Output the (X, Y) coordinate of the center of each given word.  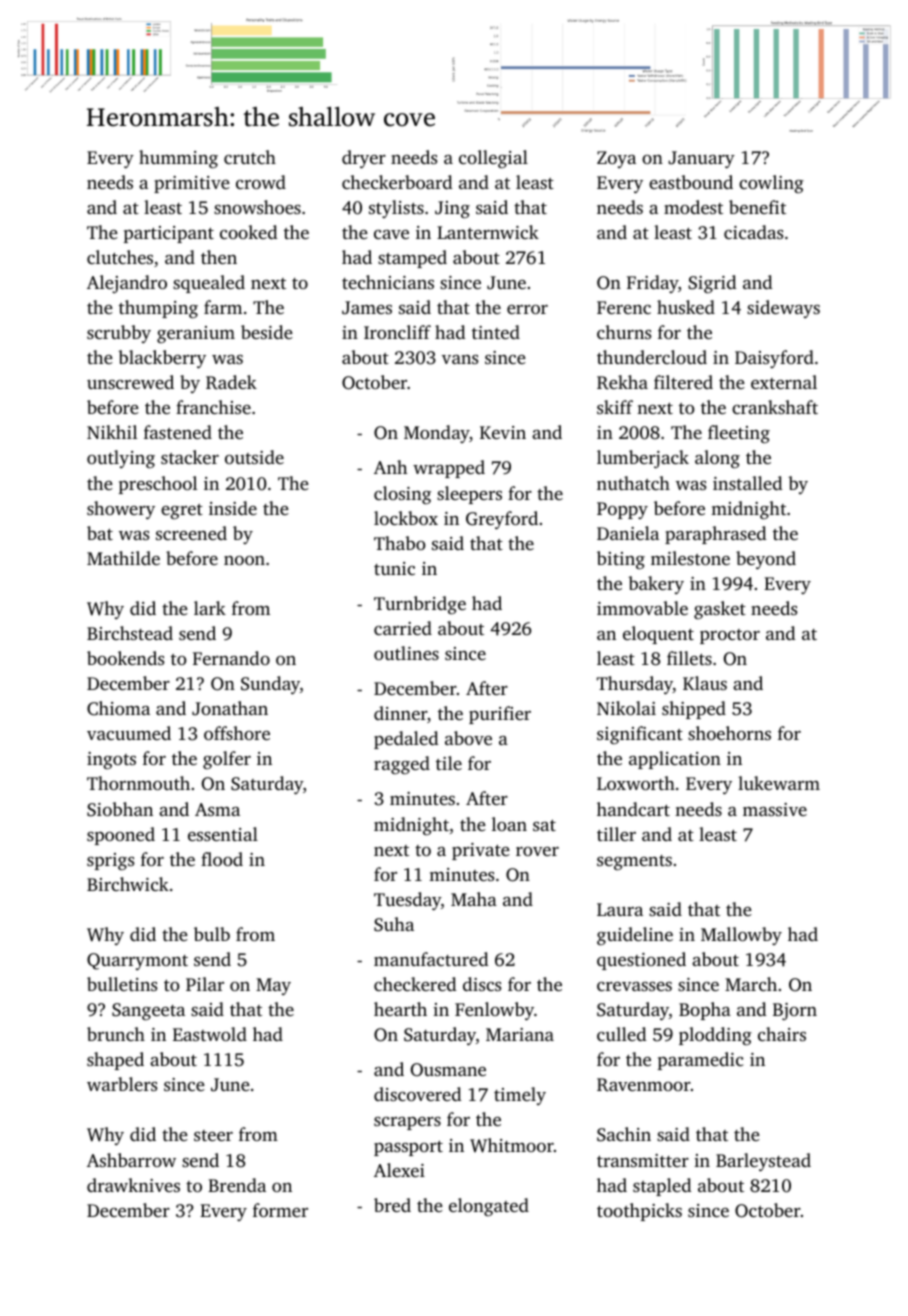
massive (775, 809)
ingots (111, 760)
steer (213, 1135)
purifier (500, 715)
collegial (493, 159)
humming (178, 159)
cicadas (753, 232)
